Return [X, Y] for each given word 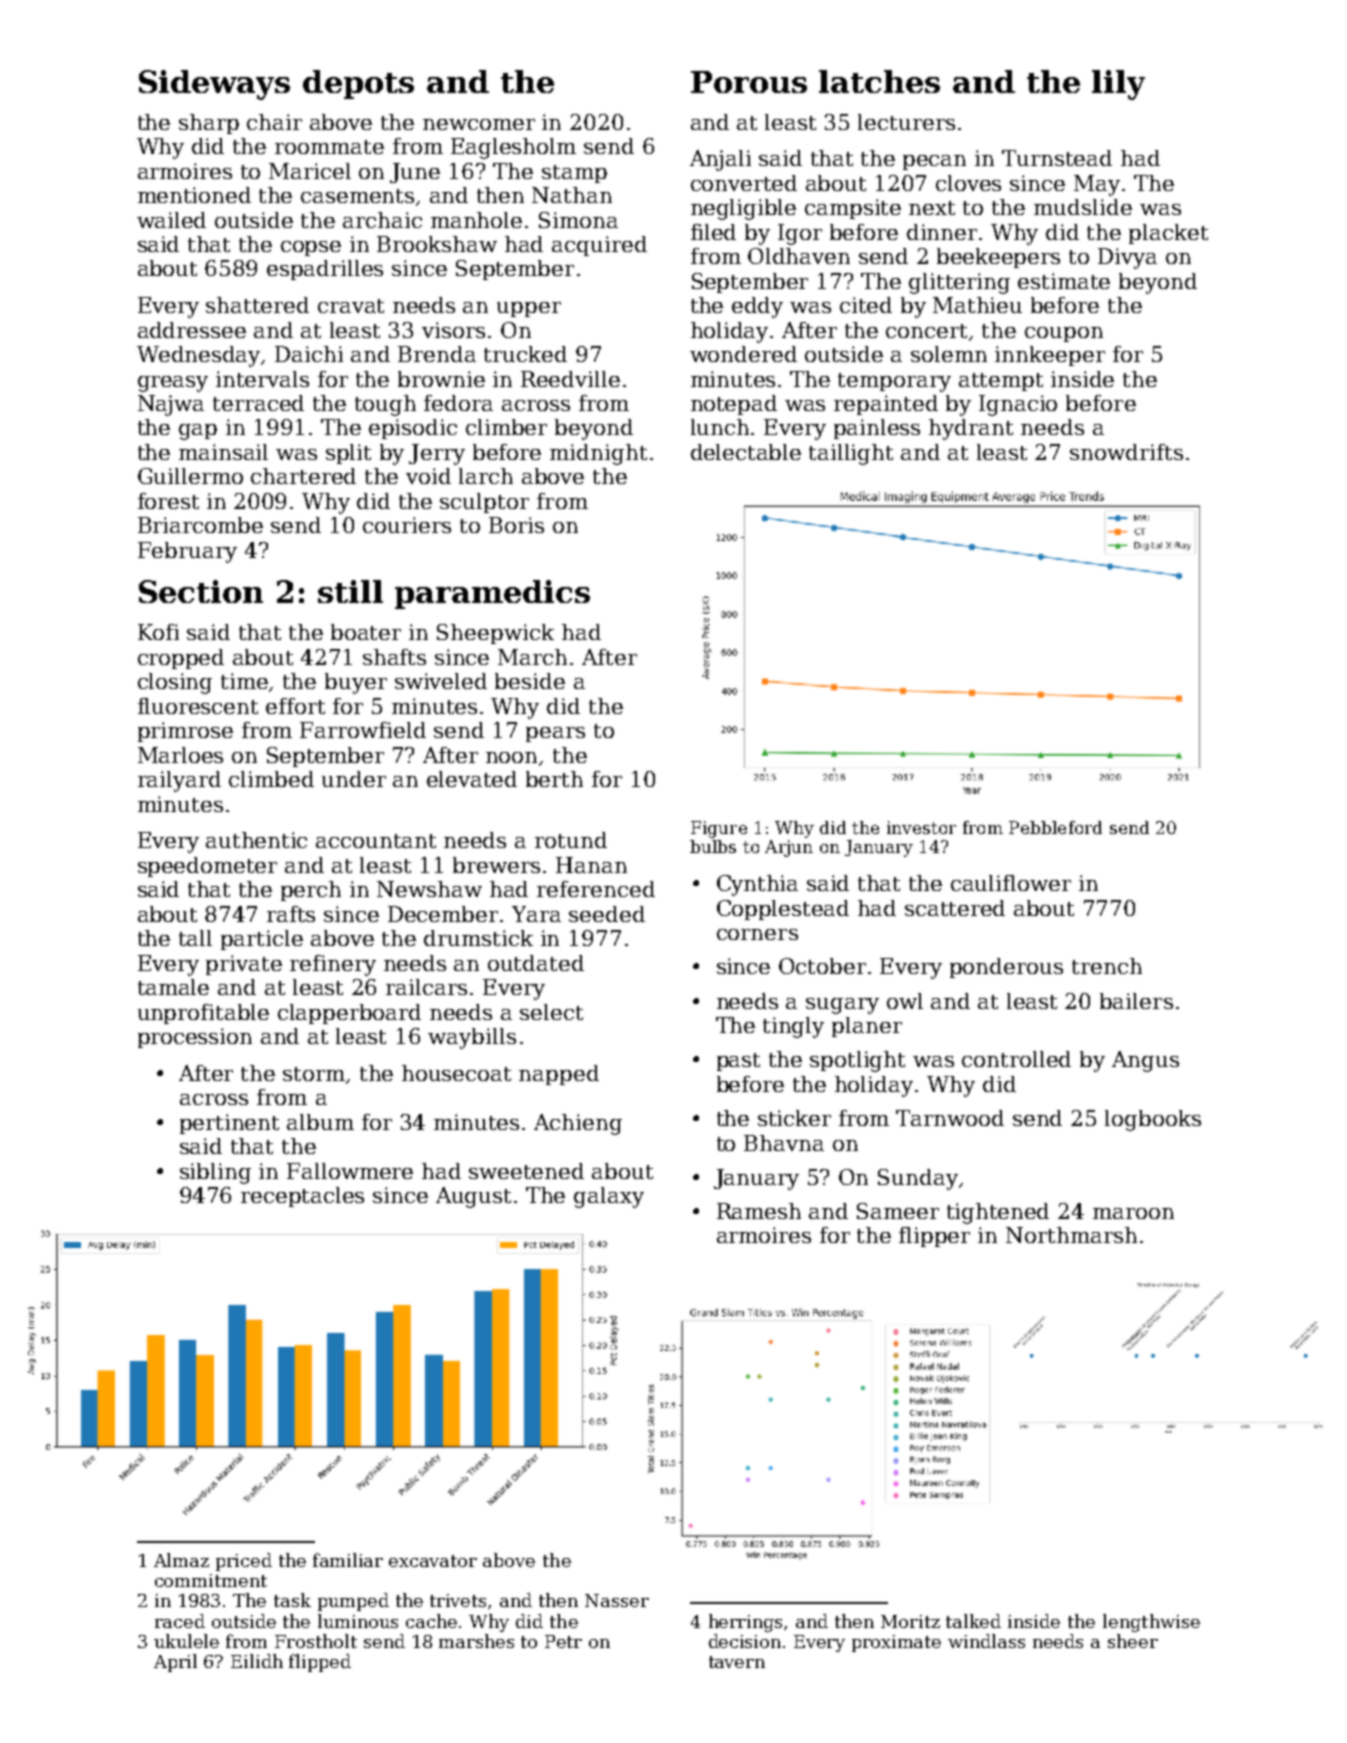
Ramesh [759, 1211]
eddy [757, 307]
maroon [1133, 1213]
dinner [942, 232]
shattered [257, 305]
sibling [215, 1173]
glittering [959, 283]
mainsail [223, 452]
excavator [433, 1561]
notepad [734, 405]
